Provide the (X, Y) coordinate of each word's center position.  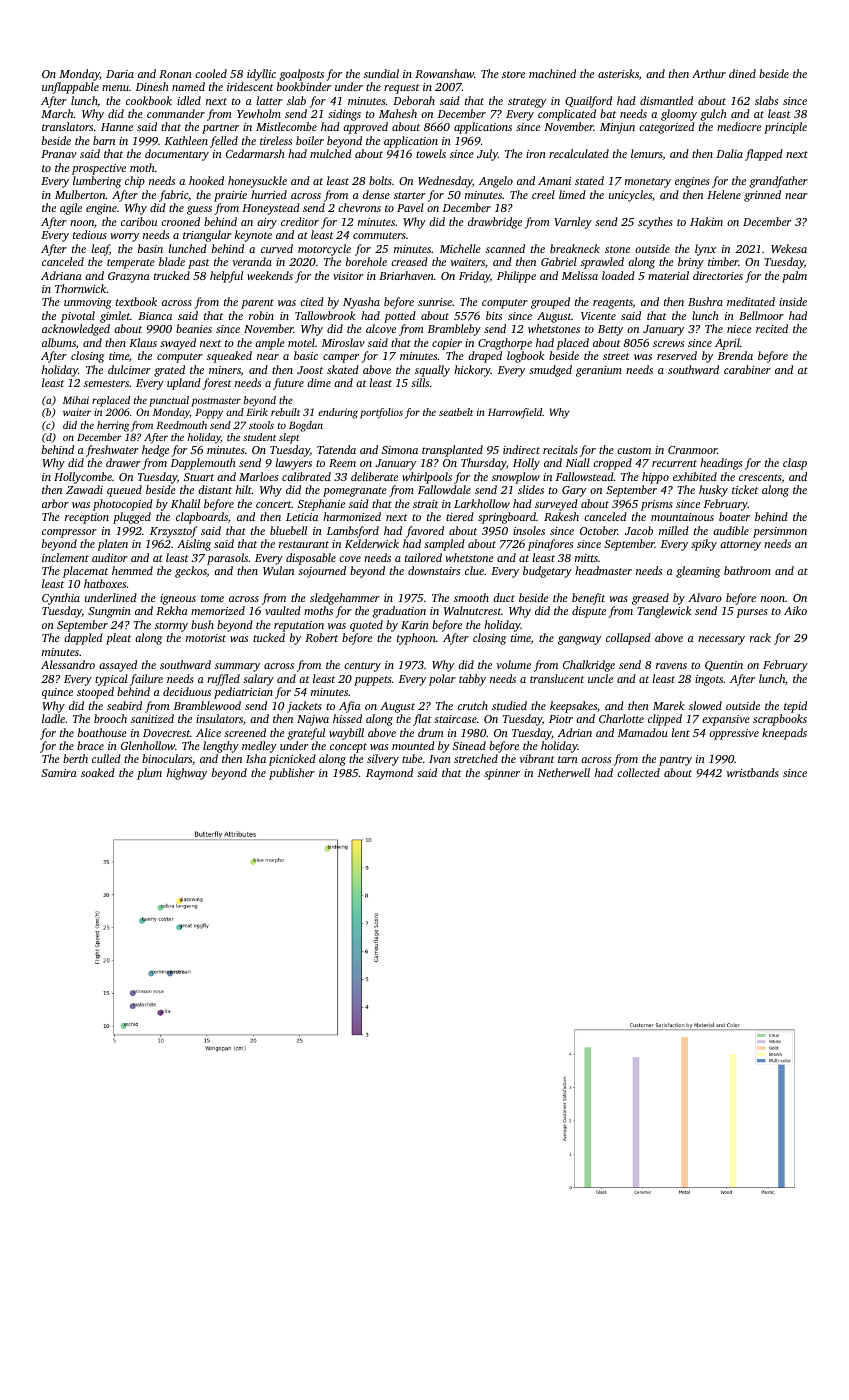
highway (187, 774)
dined (742, 73)
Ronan (175, 74)
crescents (760, 478)
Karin (415, 625)
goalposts (302, 75)
